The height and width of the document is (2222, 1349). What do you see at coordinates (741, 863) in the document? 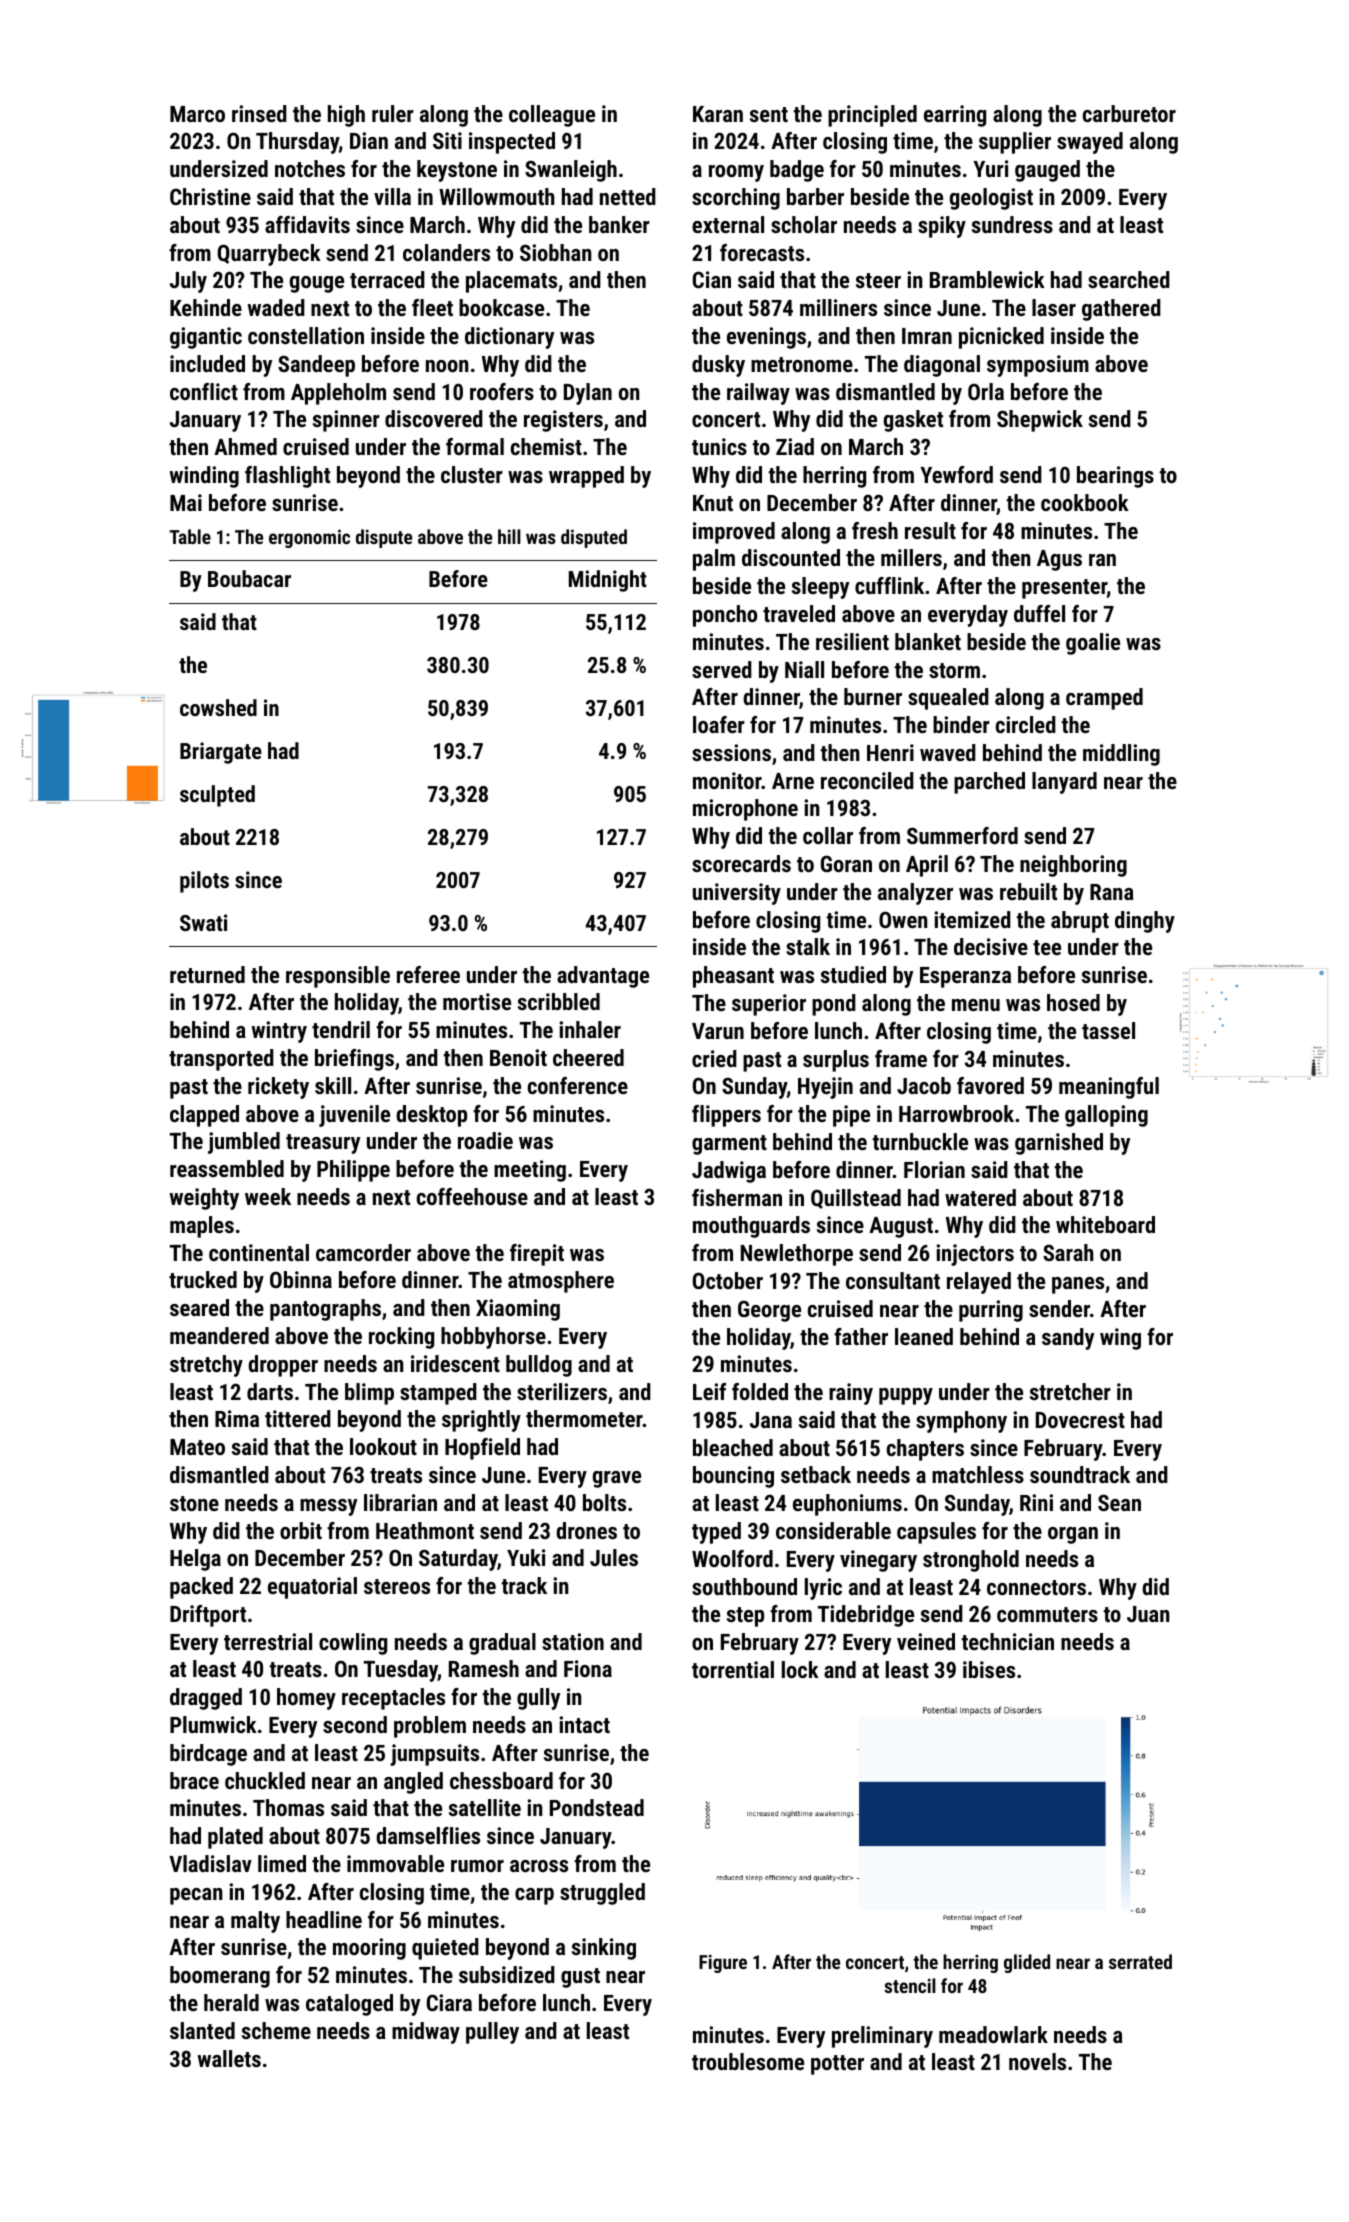
I see `scorecards` at bounding box center [741, 863].
